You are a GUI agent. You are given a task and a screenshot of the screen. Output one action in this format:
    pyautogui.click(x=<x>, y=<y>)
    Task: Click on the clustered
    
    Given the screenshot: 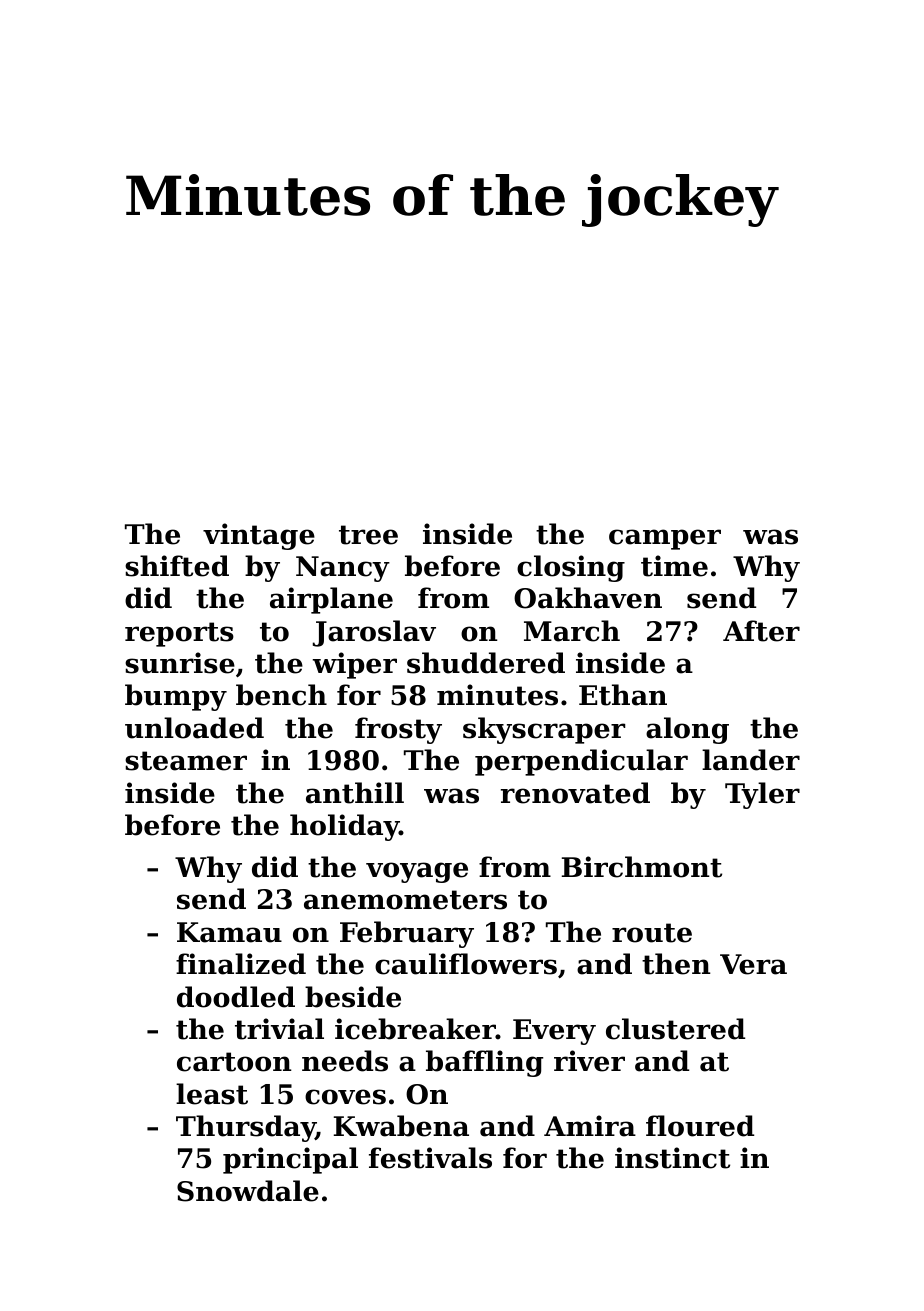 What is the action you would take?
    pyautogui.click(x=675, y=1029)
